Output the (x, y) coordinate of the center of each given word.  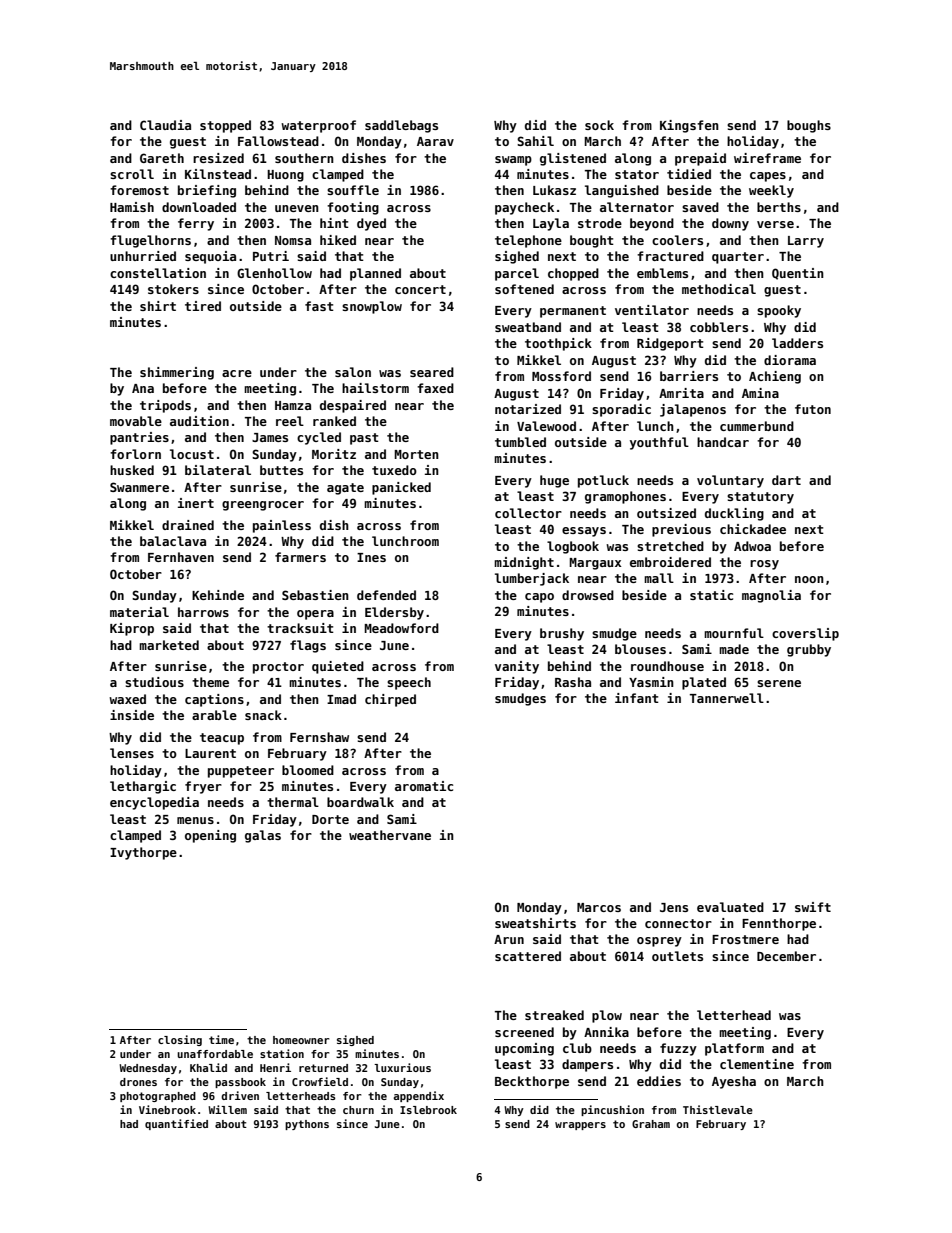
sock (599, 125)
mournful (734, 633)
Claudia (165, 125)
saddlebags (401, 126)
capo (539, 598)
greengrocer (263, 506)
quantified (176, 1124)
